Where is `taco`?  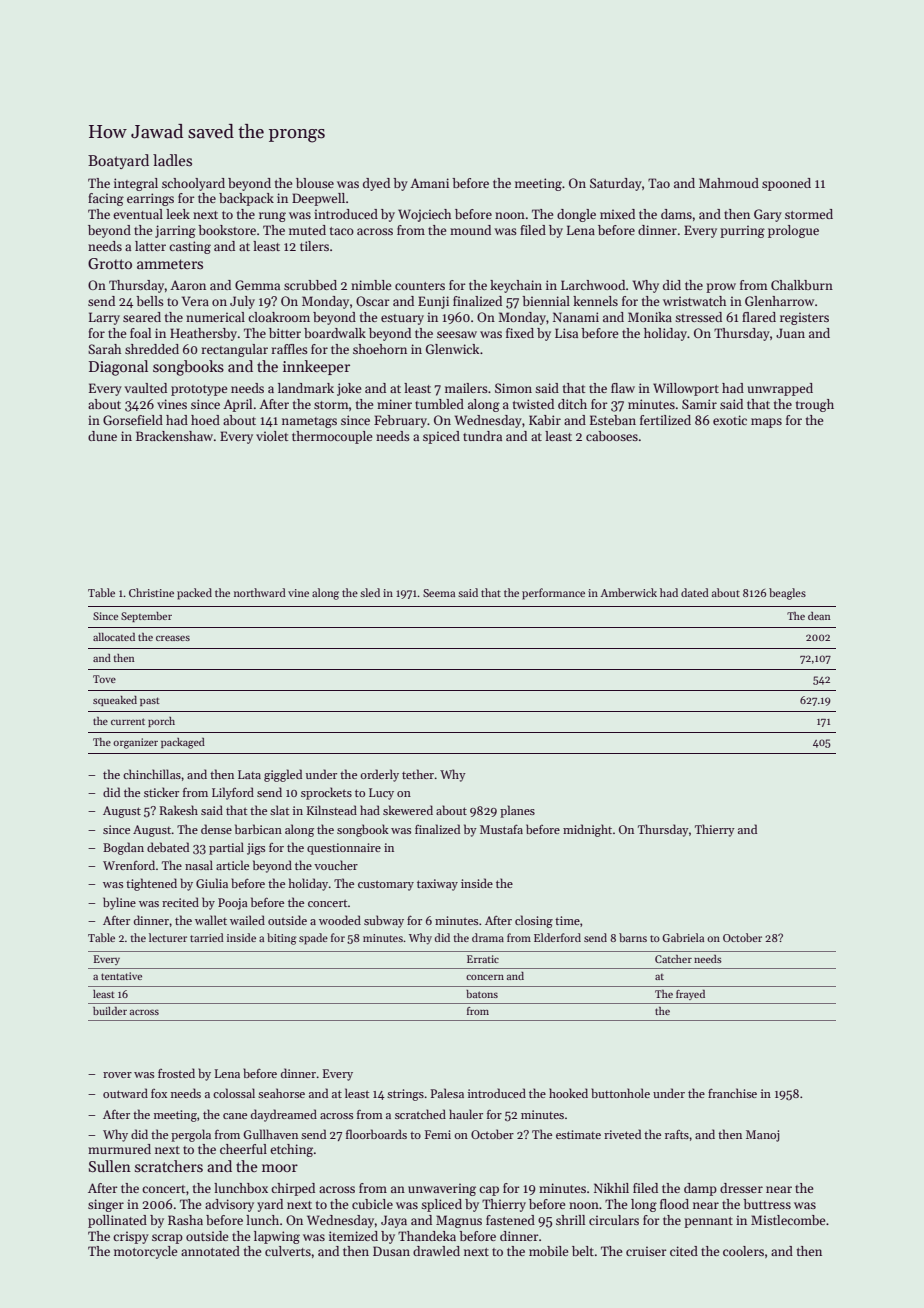
taco is located at coordinates (342, 231).
